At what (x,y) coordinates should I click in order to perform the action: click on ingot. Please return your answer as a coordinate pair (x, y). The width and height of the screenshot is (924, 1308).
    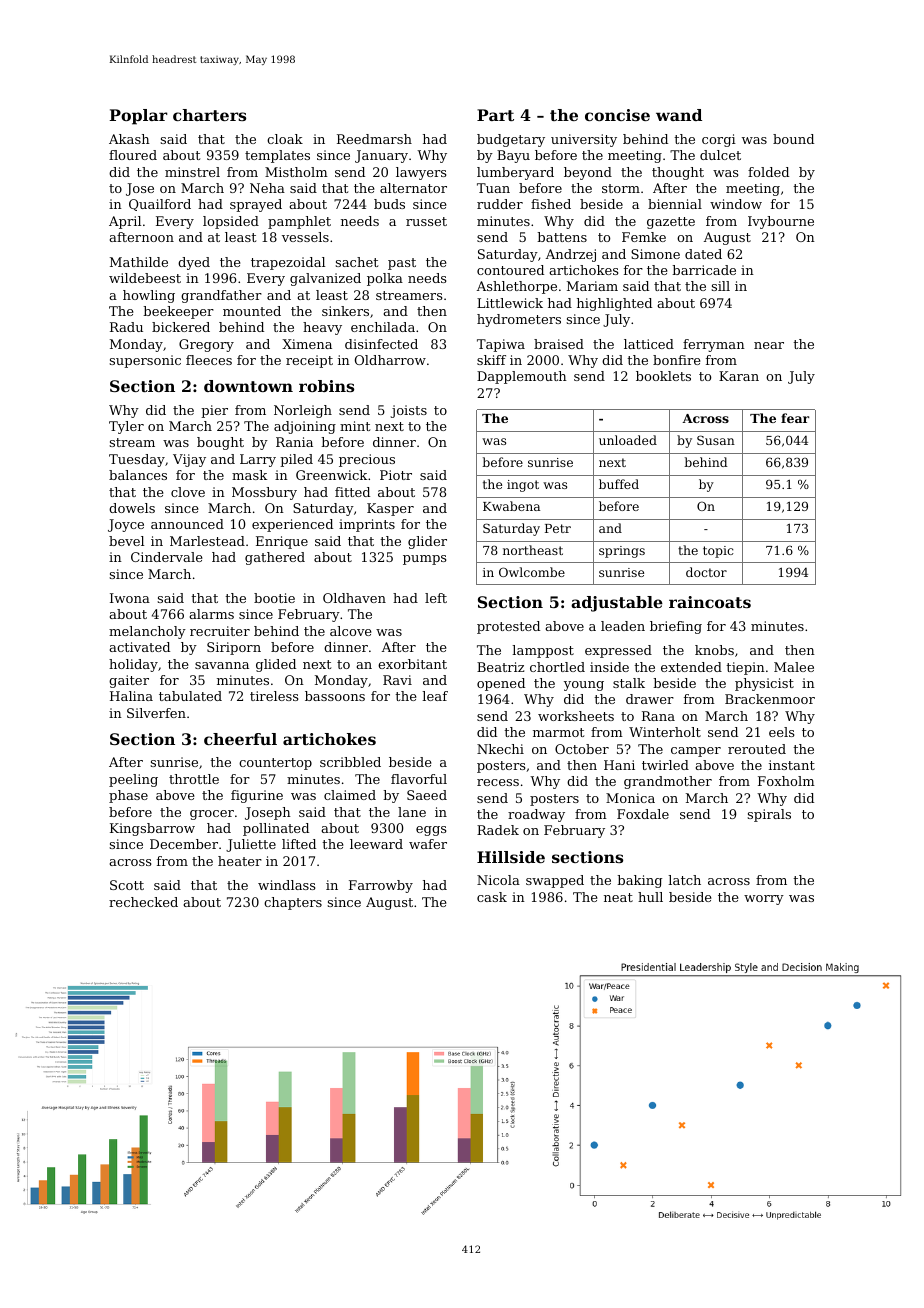
    Looking at the image, I should click on (523, 486).
